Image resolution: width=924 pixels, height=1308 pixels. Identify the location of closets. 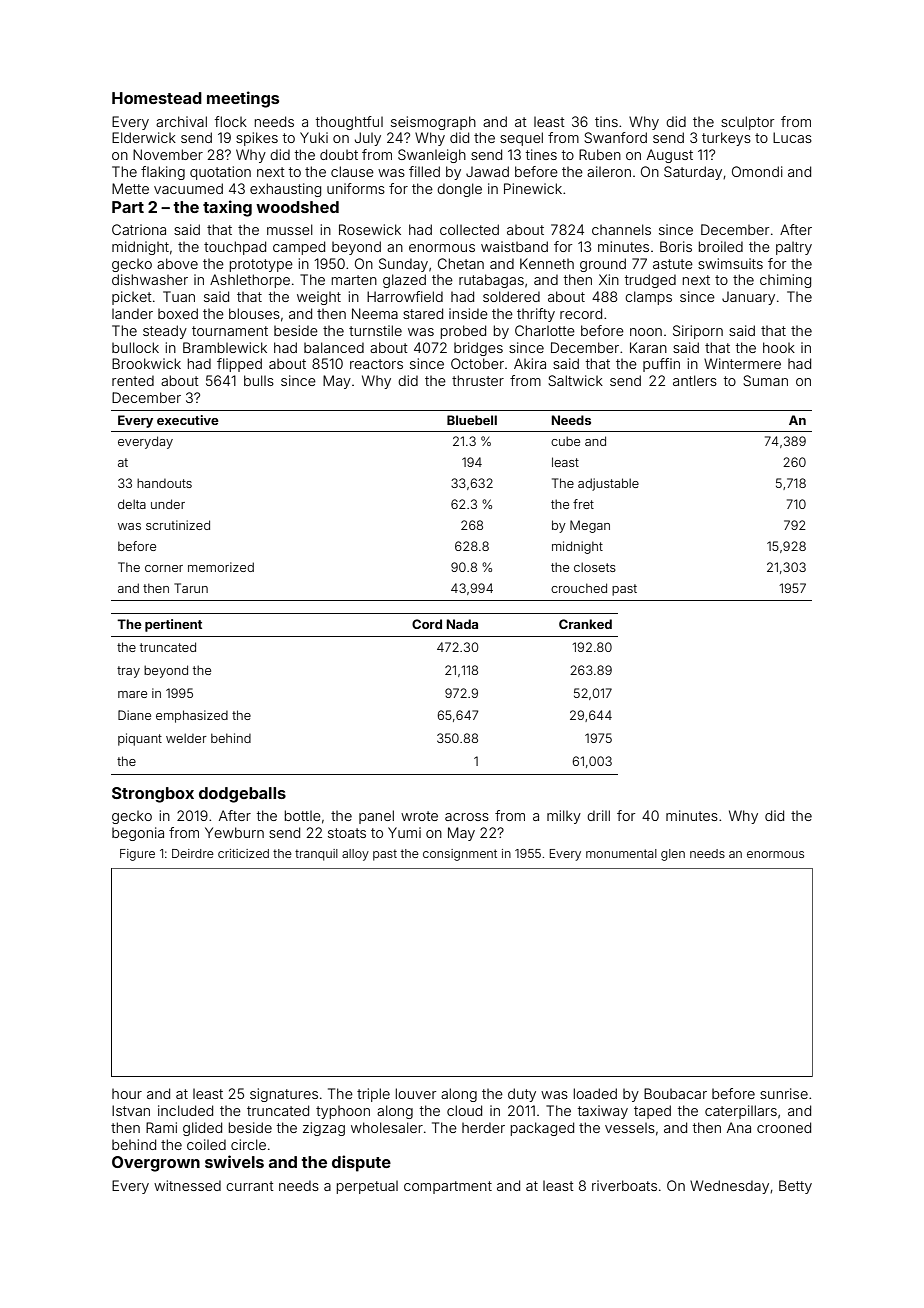
(595, 567).
